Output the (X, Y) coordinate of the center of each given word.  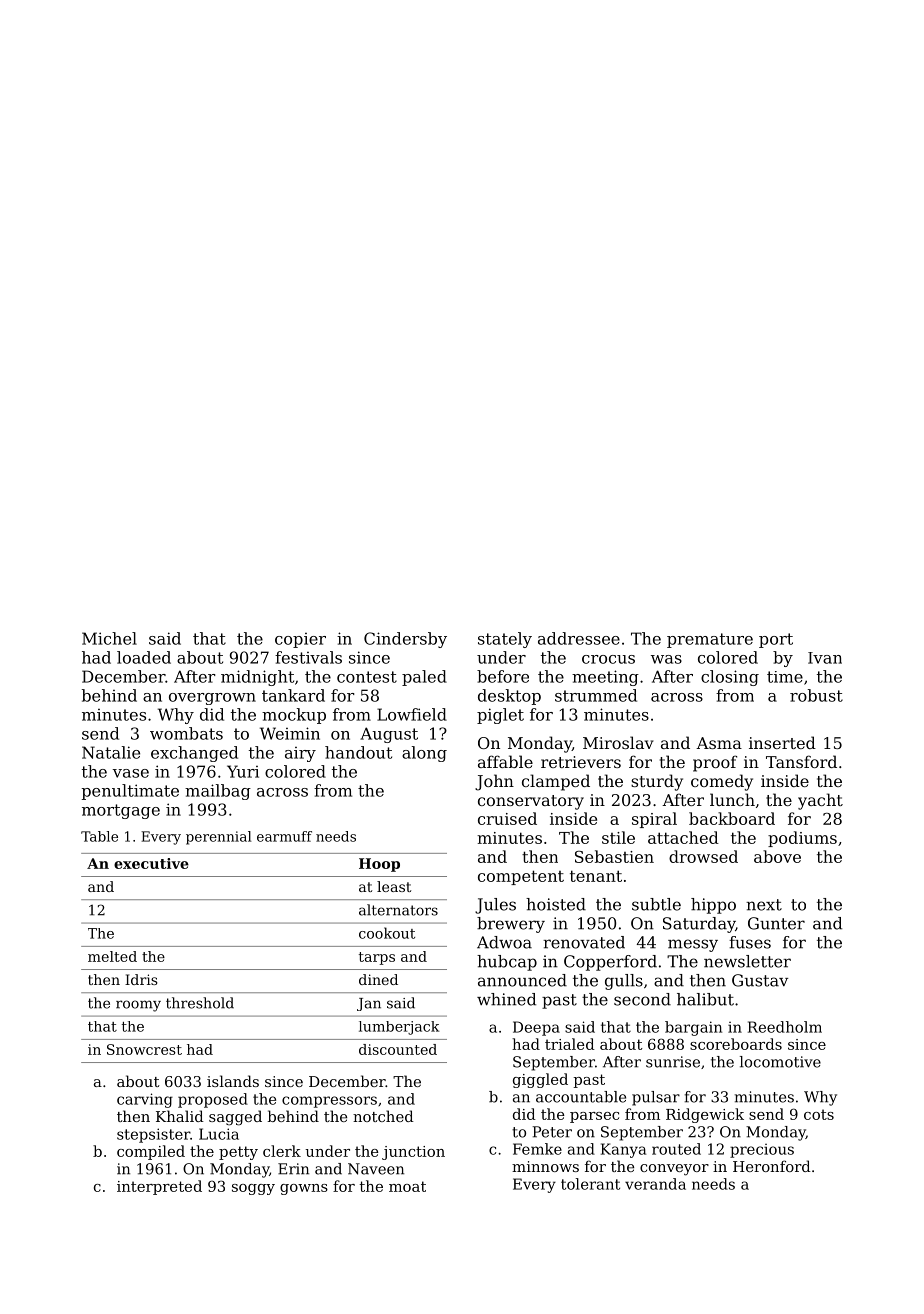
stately (505, 640)
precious (762, 1151)
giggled (540, 1080)
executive (151, 863)
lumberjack (399, 1028)
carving (145, 1100)
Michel (109, 638)
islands (233, 1081)
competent (521, 877)
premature (710, 640)
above (777, 856)
